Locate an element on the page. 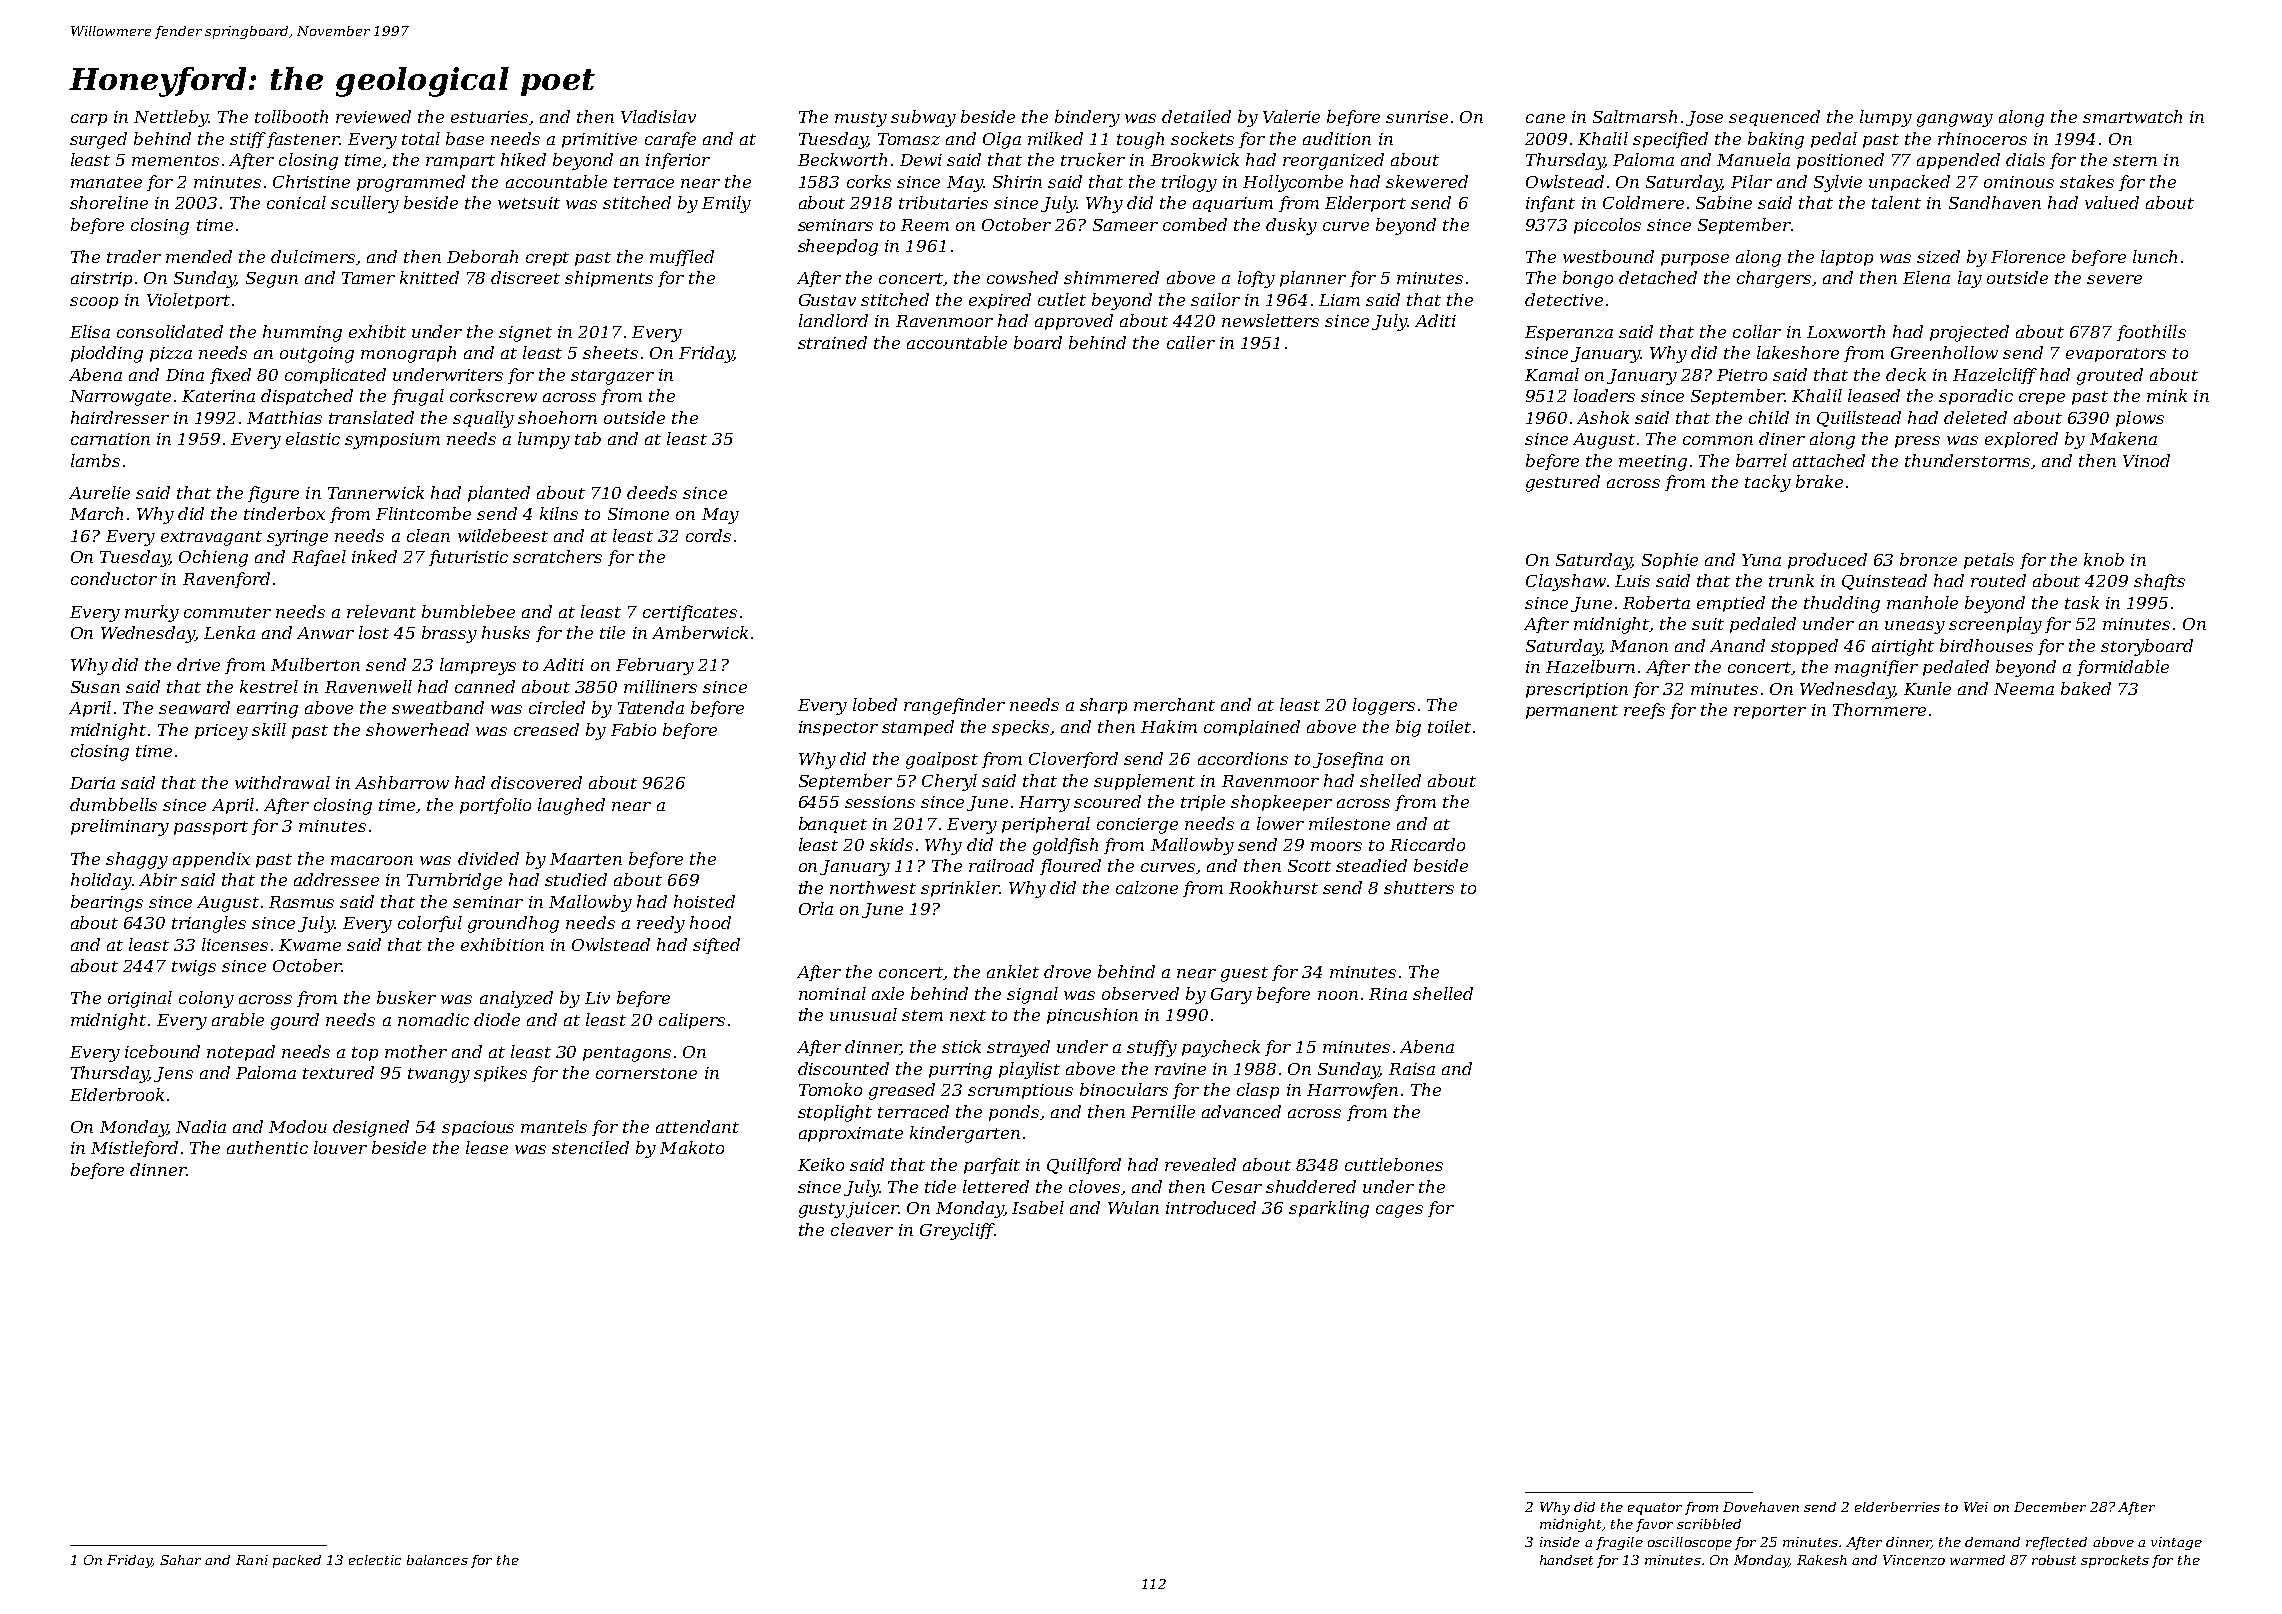 This image has width=2282, height=1614. handset is located at coordinates (1566, 1560).
